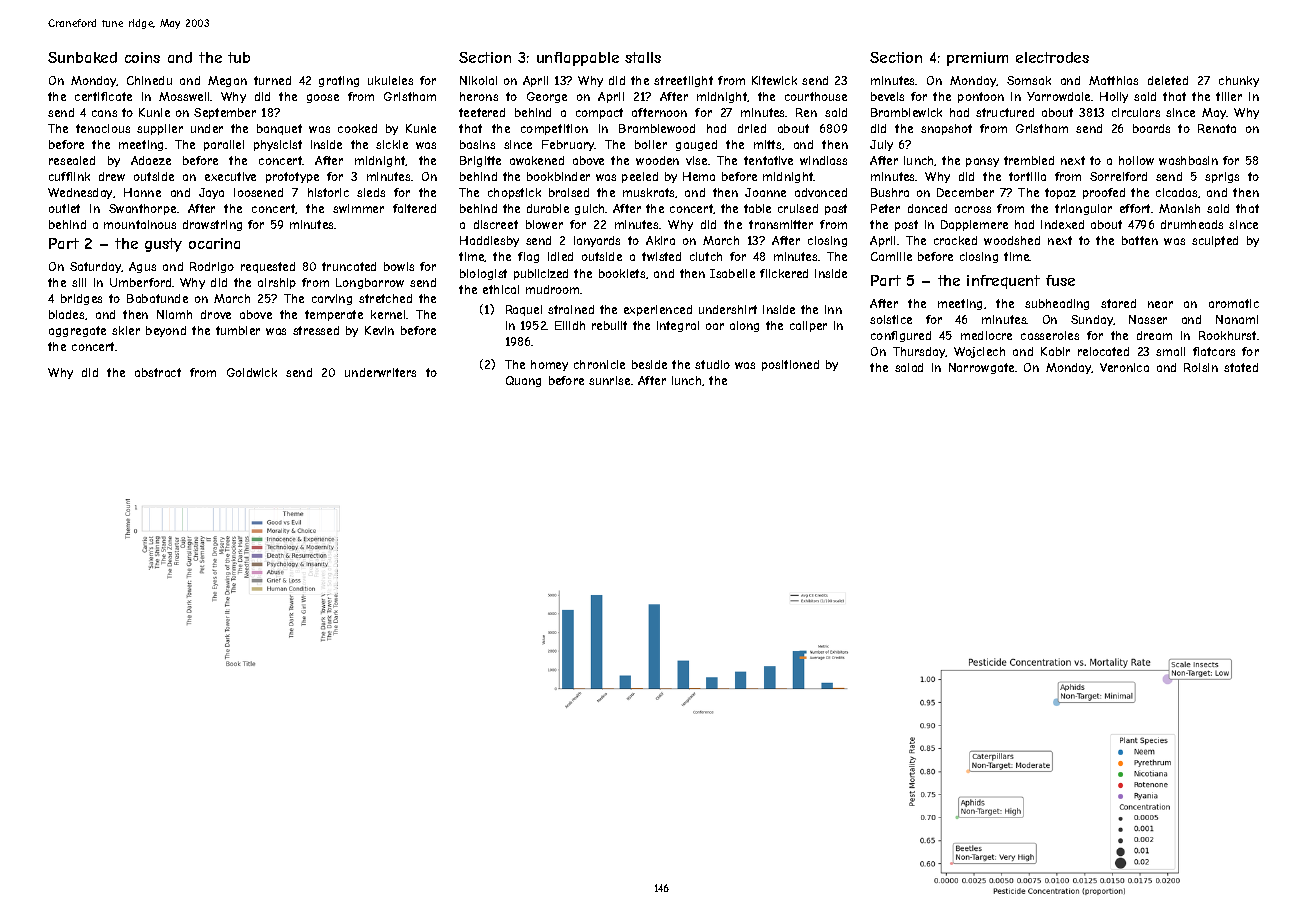 Image resolution: width=1308 pixels, height=924 pixels. I want to click on truncated, so click(349, 266).
